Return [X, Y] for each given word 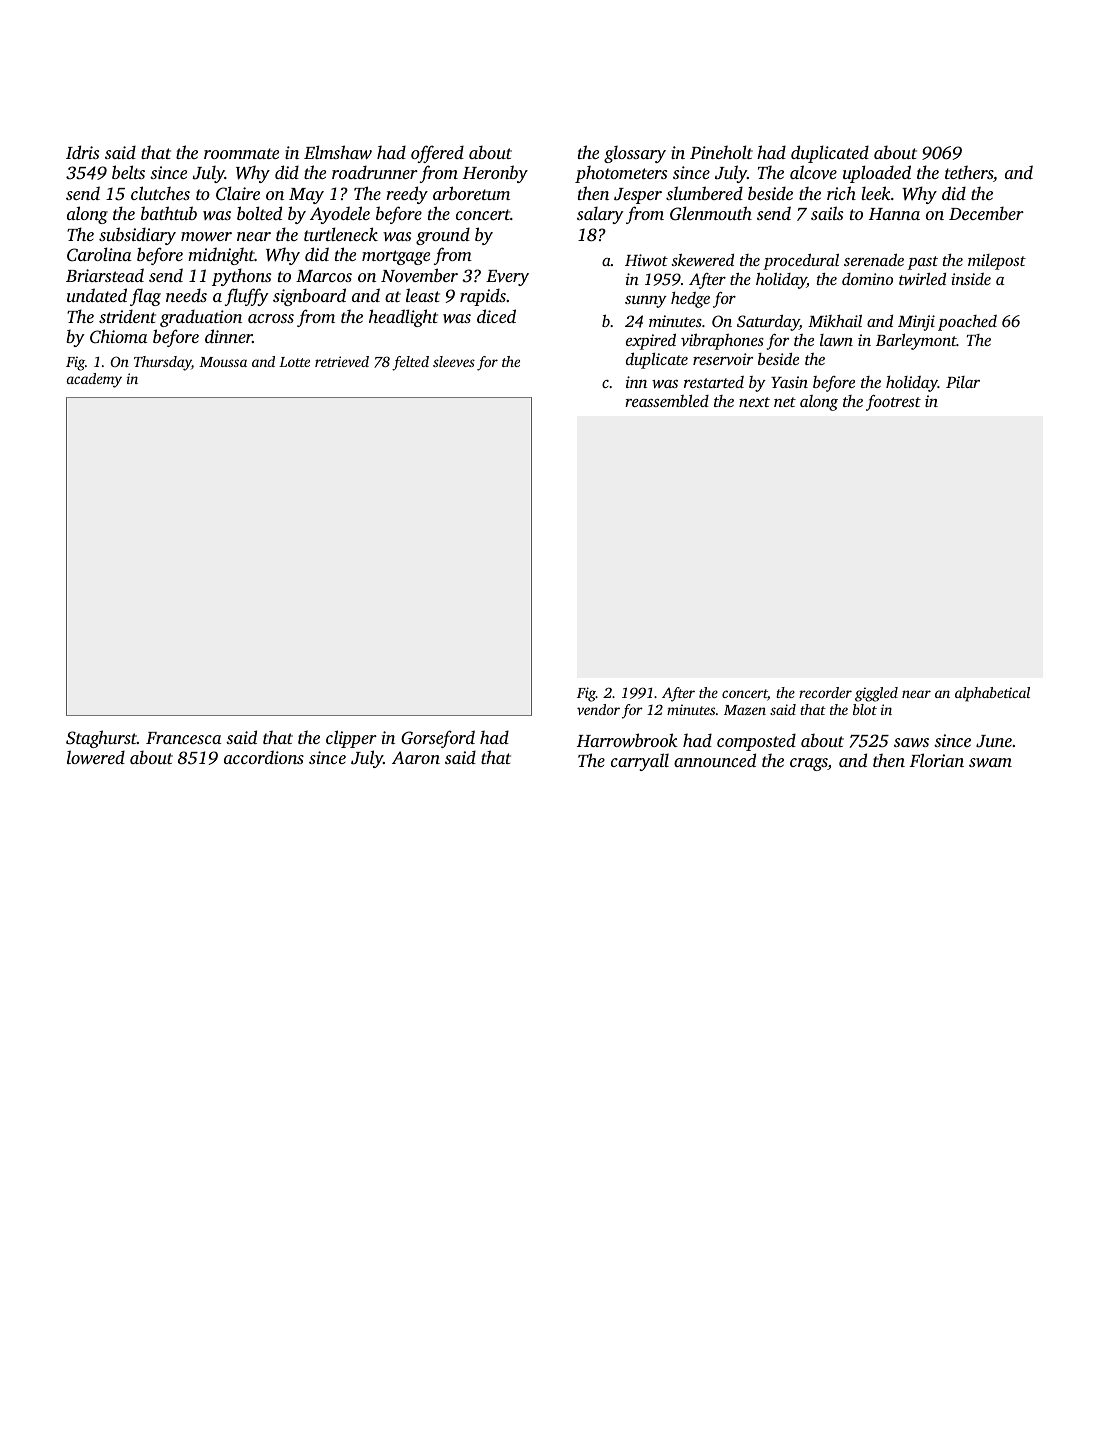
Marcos [324, 276]
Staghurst [101, 739]
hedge [690, 300]
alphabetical [992, 694]
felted [410, 363]
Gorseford [438, 739]
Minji [916, 323]
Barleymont [916, 342]
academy [94, 380]
